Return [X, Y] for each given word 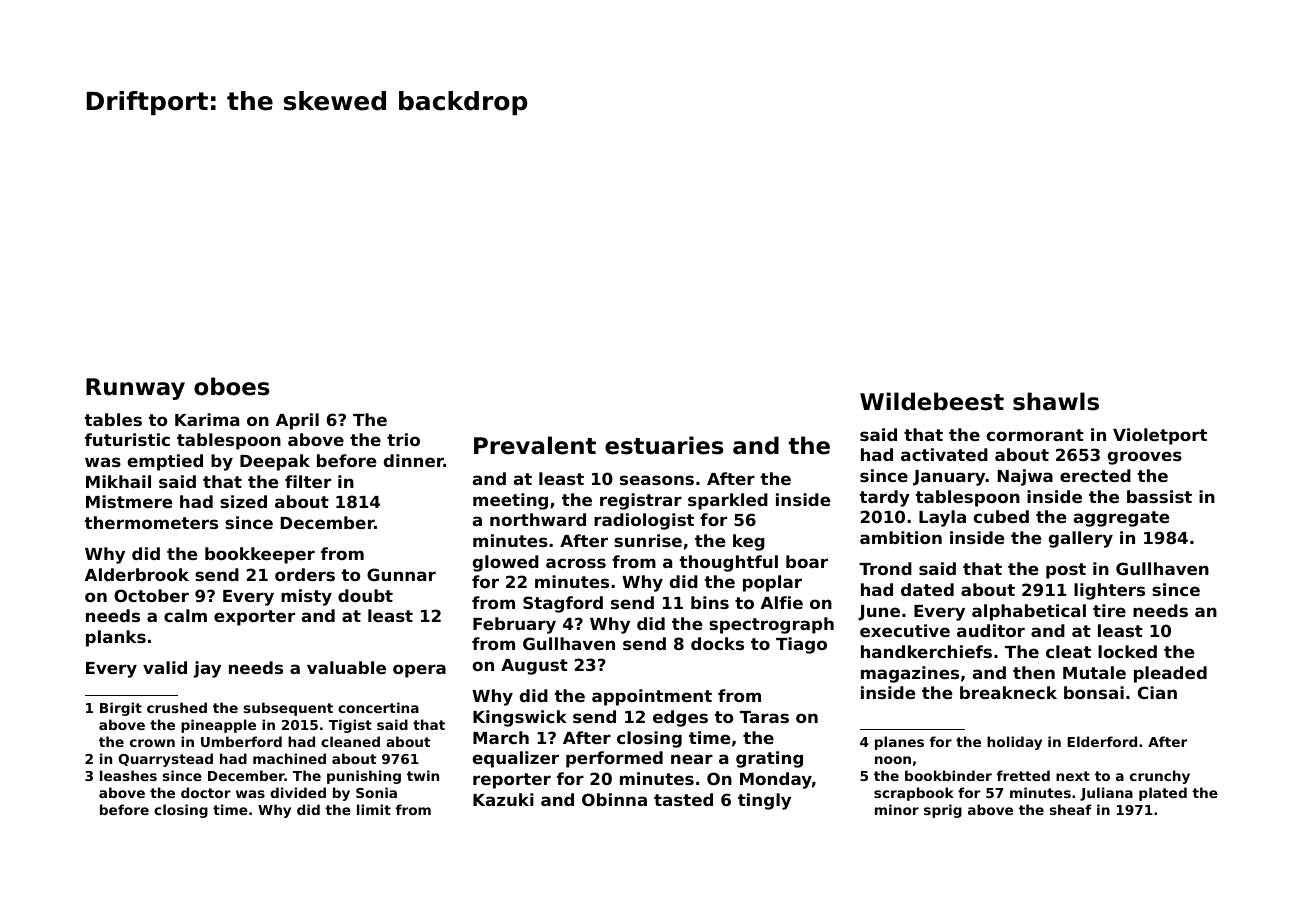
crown [152, 743]
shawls [1056, 401]
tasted [683, 799]
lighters [1109, 591]
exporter [254, 618]
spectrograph [771, 625]
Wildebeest [932, 401]
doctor [206, 792]
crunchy [1160, 777]
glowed [506, 563]
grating [769, 759]
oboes [232, 386]
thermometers [151, 522]
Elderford [1102, 741]
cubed [1001, 516]
